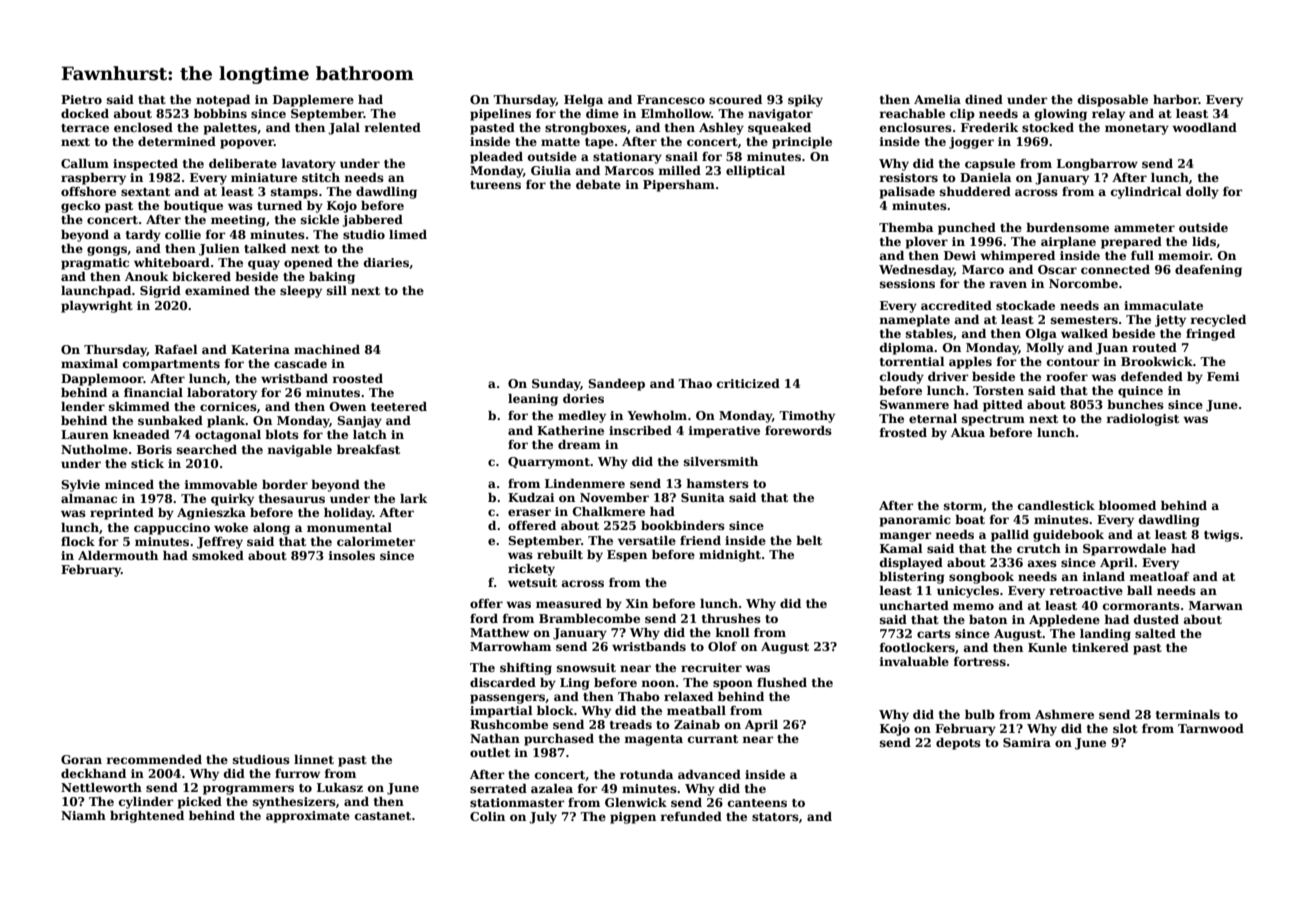 Image resolution: width=1308 pixels, height=924 pixels. What do you see at coordinates (1176, 99) in the screenshot?
I see `harbor` at bounding box center [1176, 99].
